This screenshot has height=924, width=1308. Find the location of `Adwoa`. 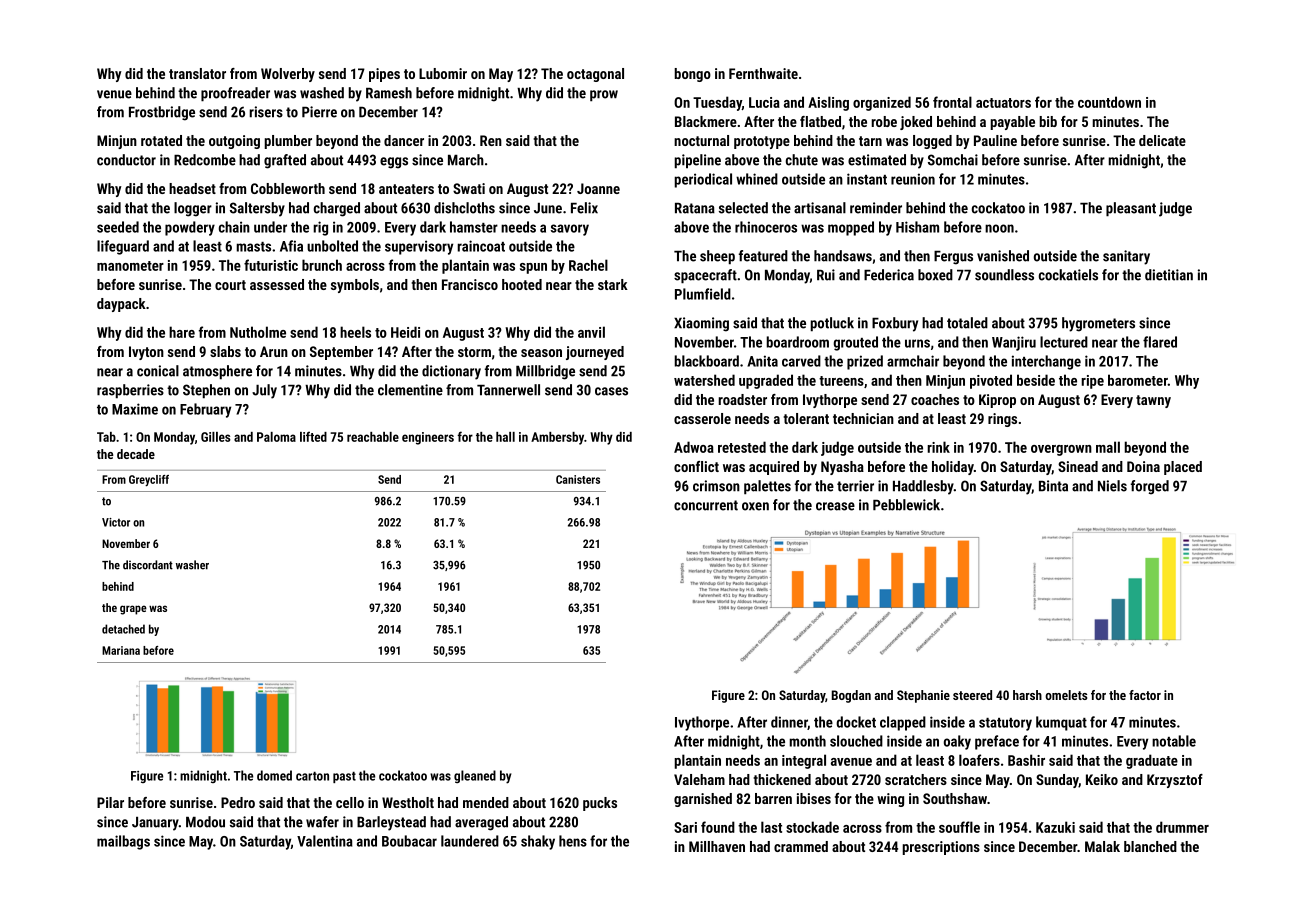

Adwoa is located at coordinates (694, 447).
